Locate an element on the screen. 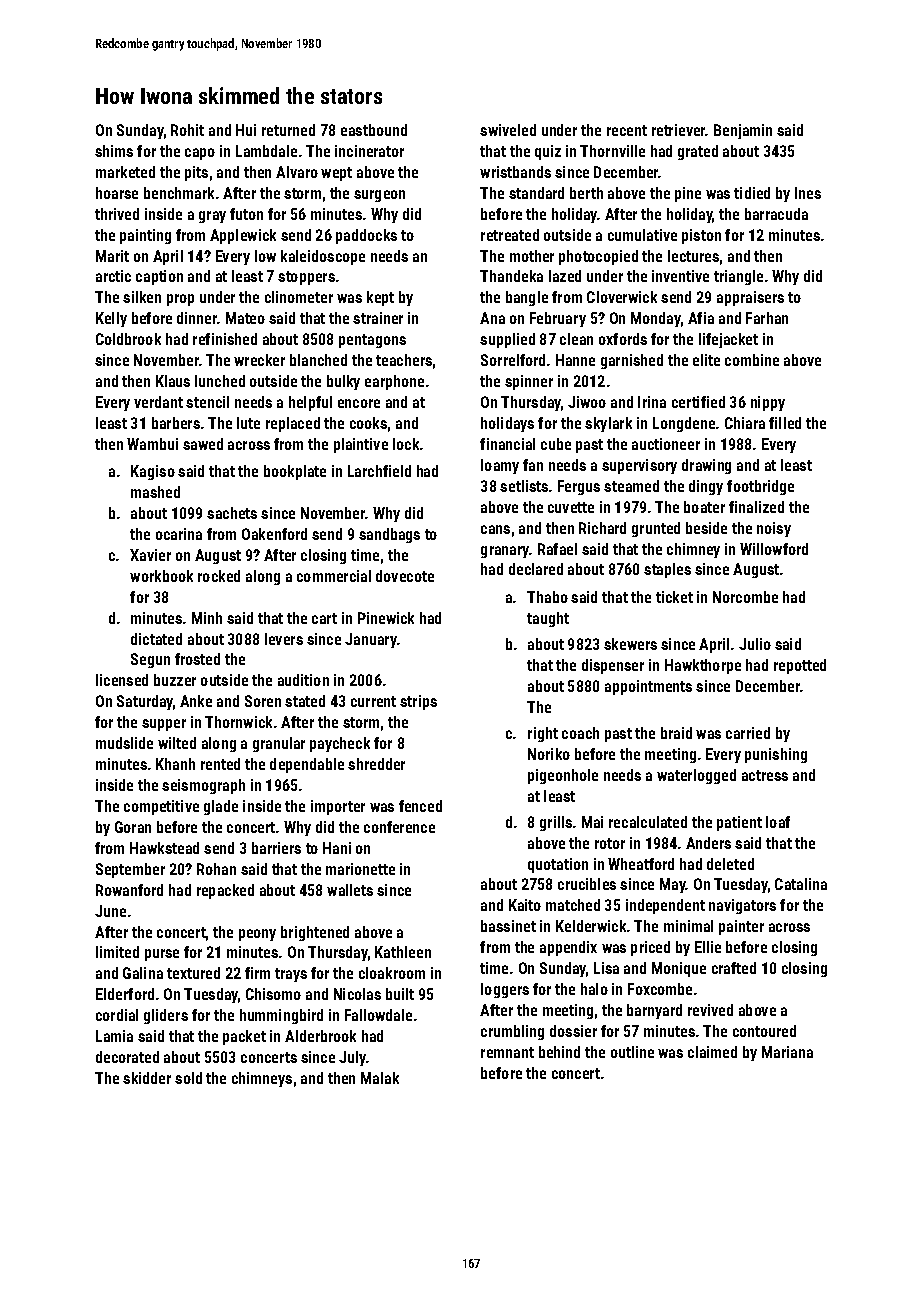 Image resolution: width=924 pixels, height=1314 pixels. surgeon is located at coordinates (379, 196).
